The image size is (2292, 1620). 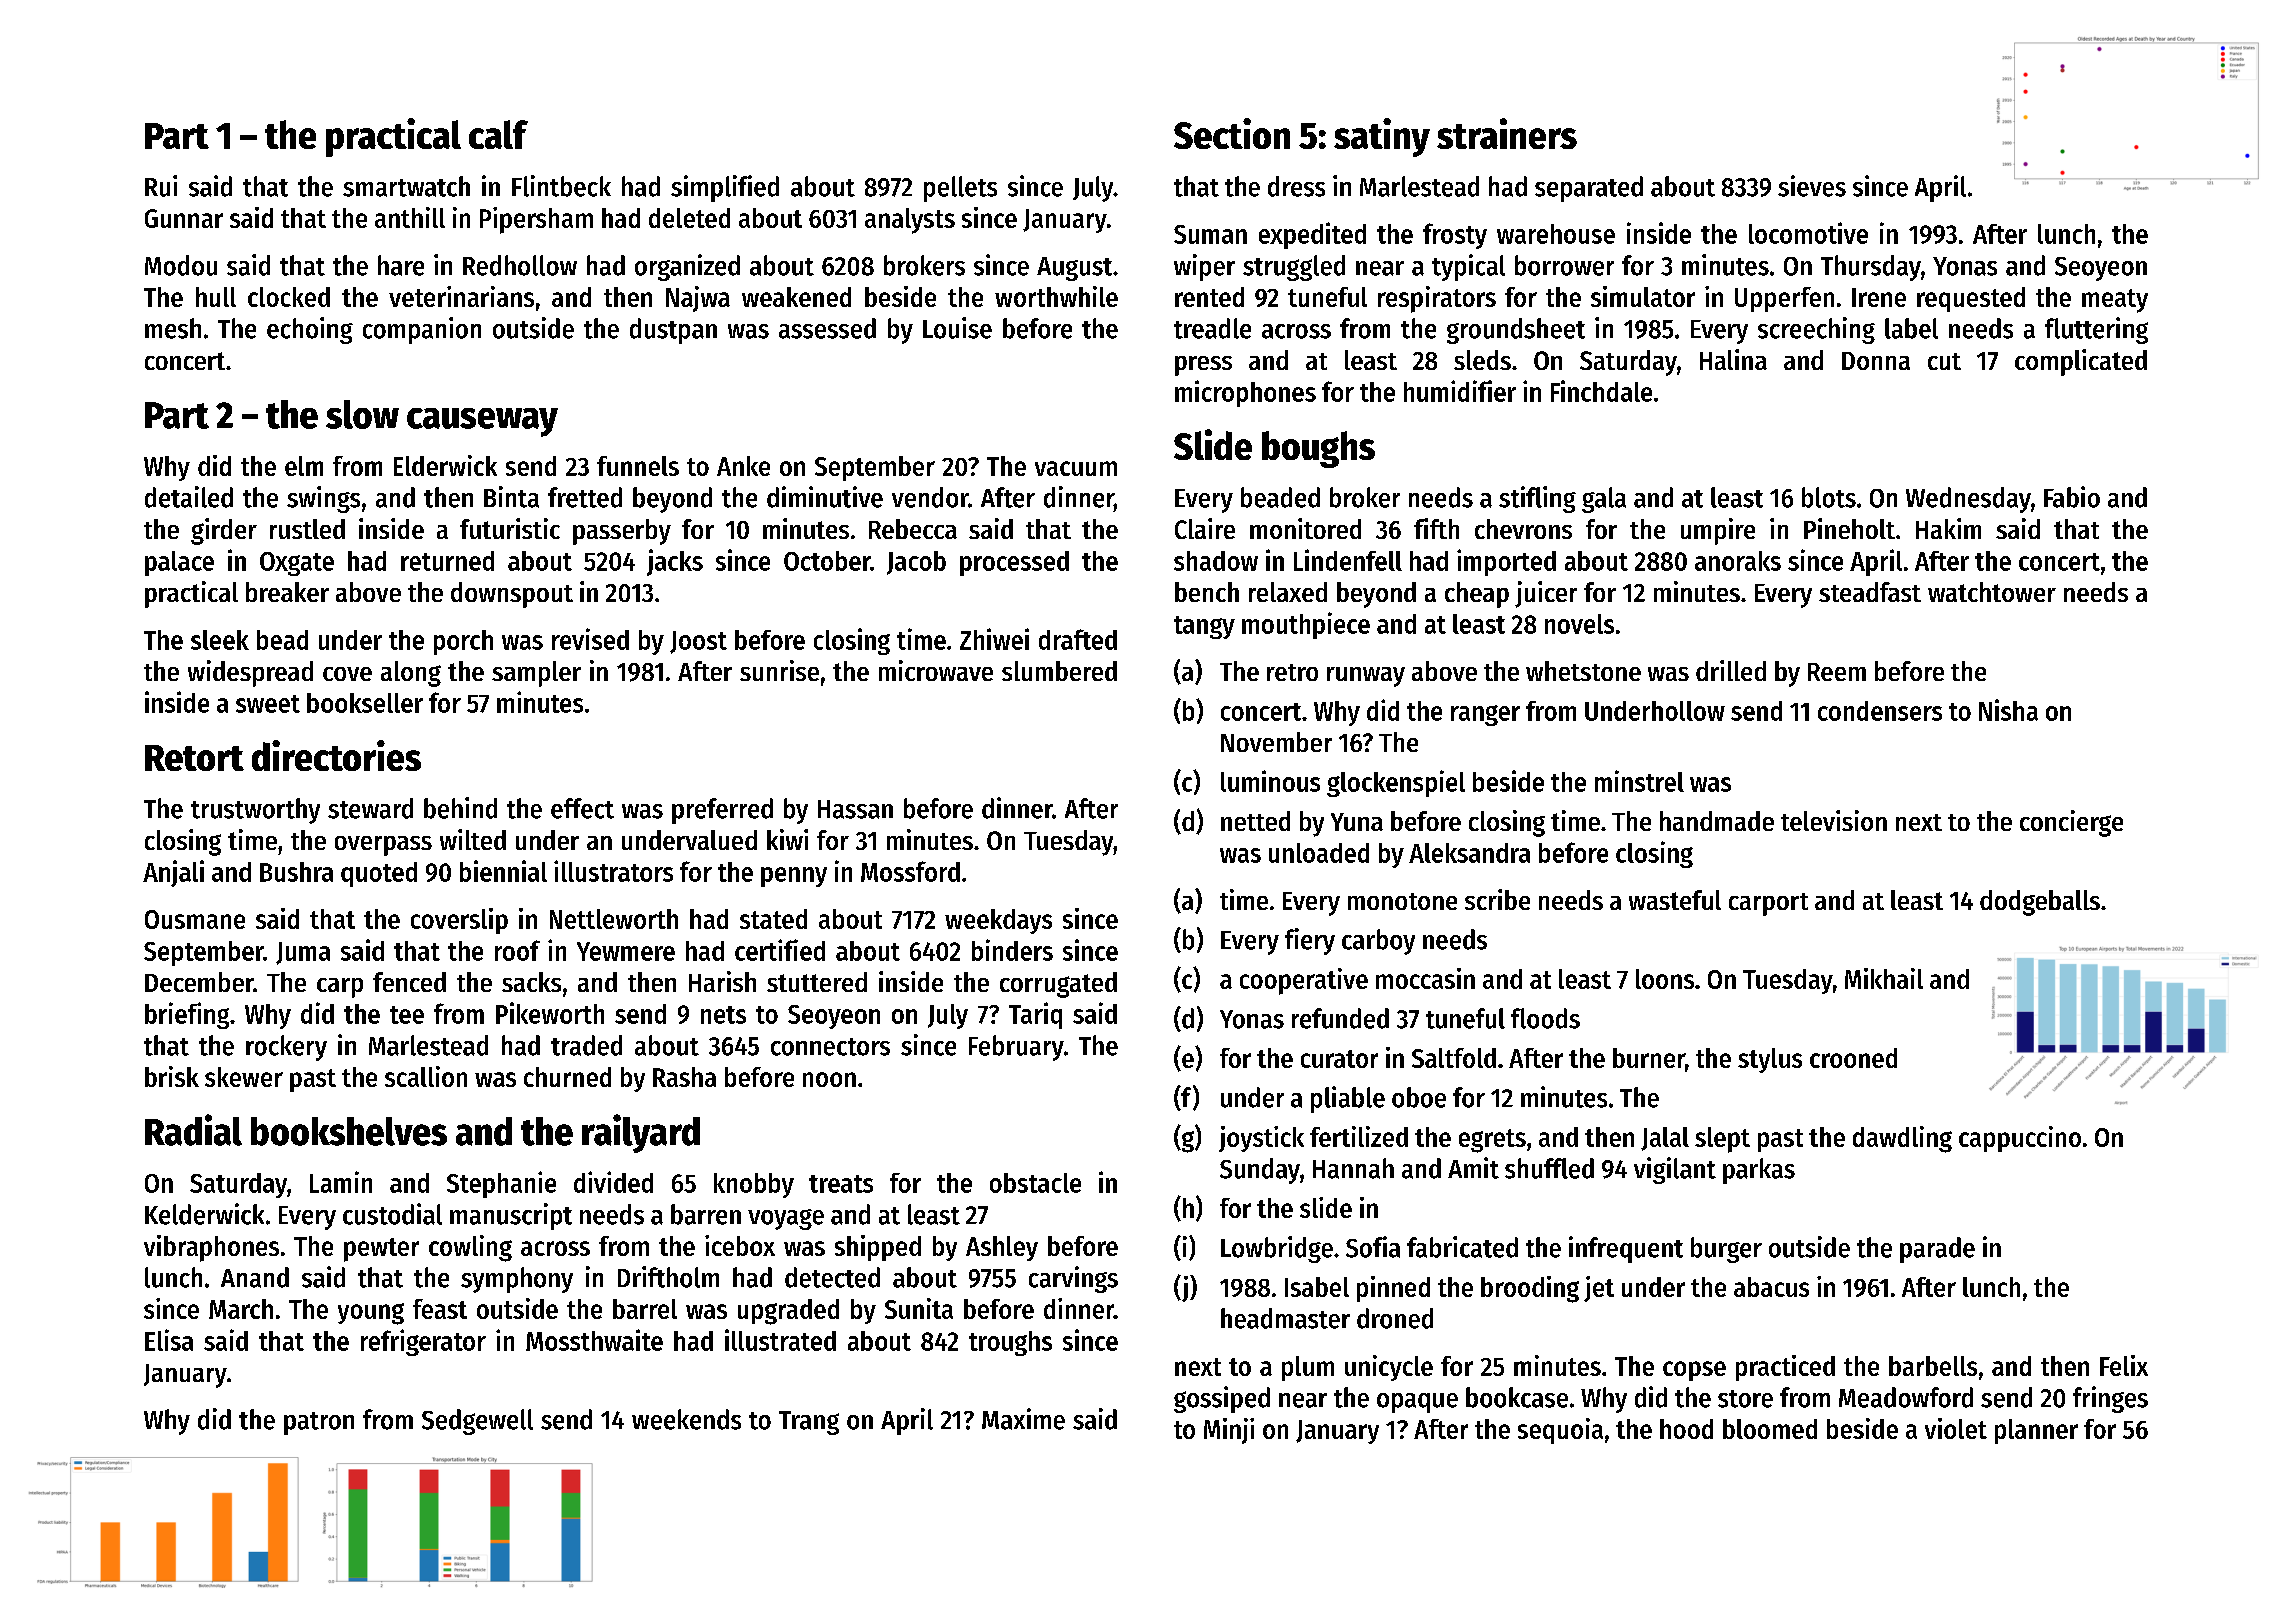 I want to click on Maxime, so click(x=1023, y=1419).
